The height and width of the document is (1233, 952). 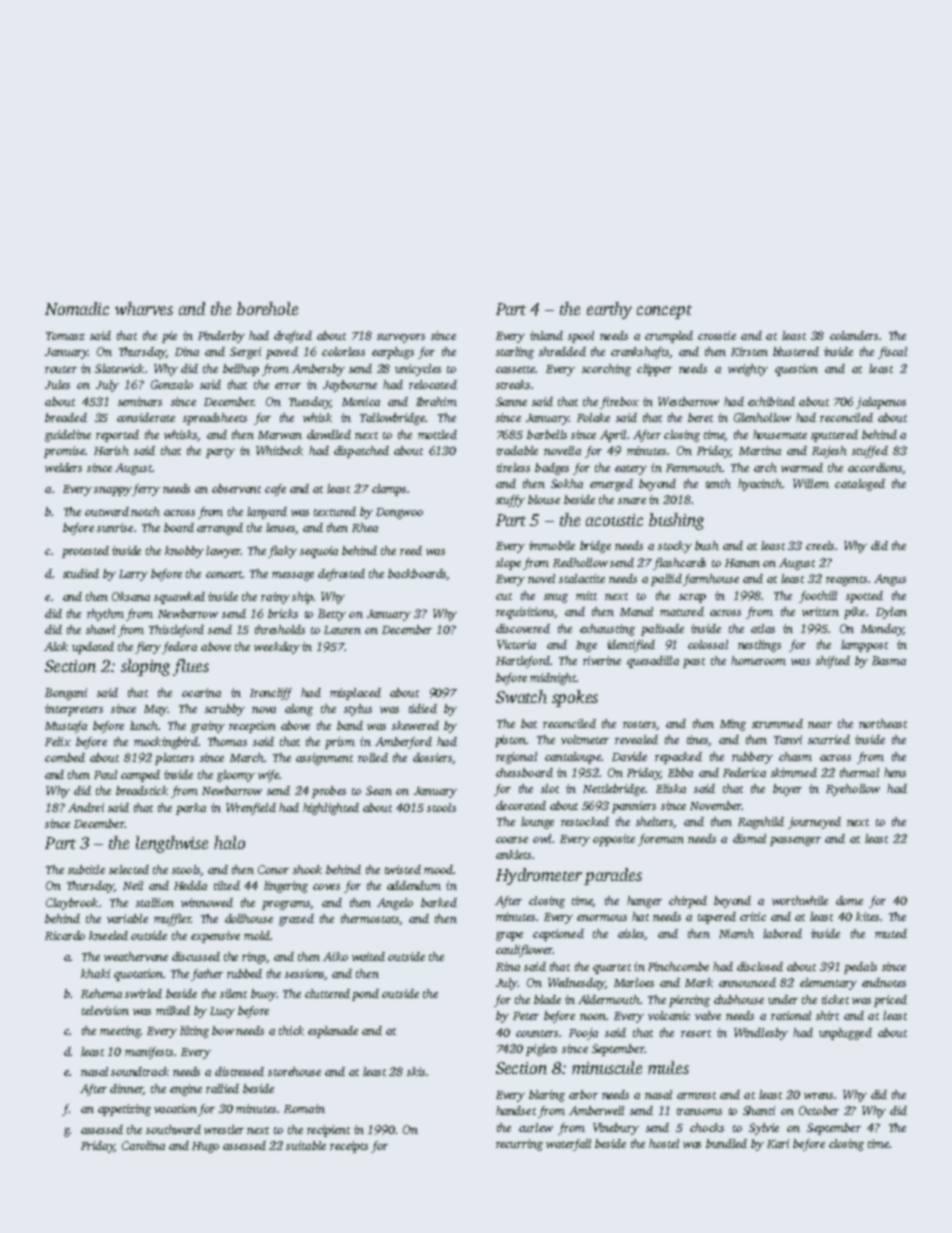 What do you see at coordinates (361, 401) in the document?
I see `Monica` at bounding box center [361, 401].
